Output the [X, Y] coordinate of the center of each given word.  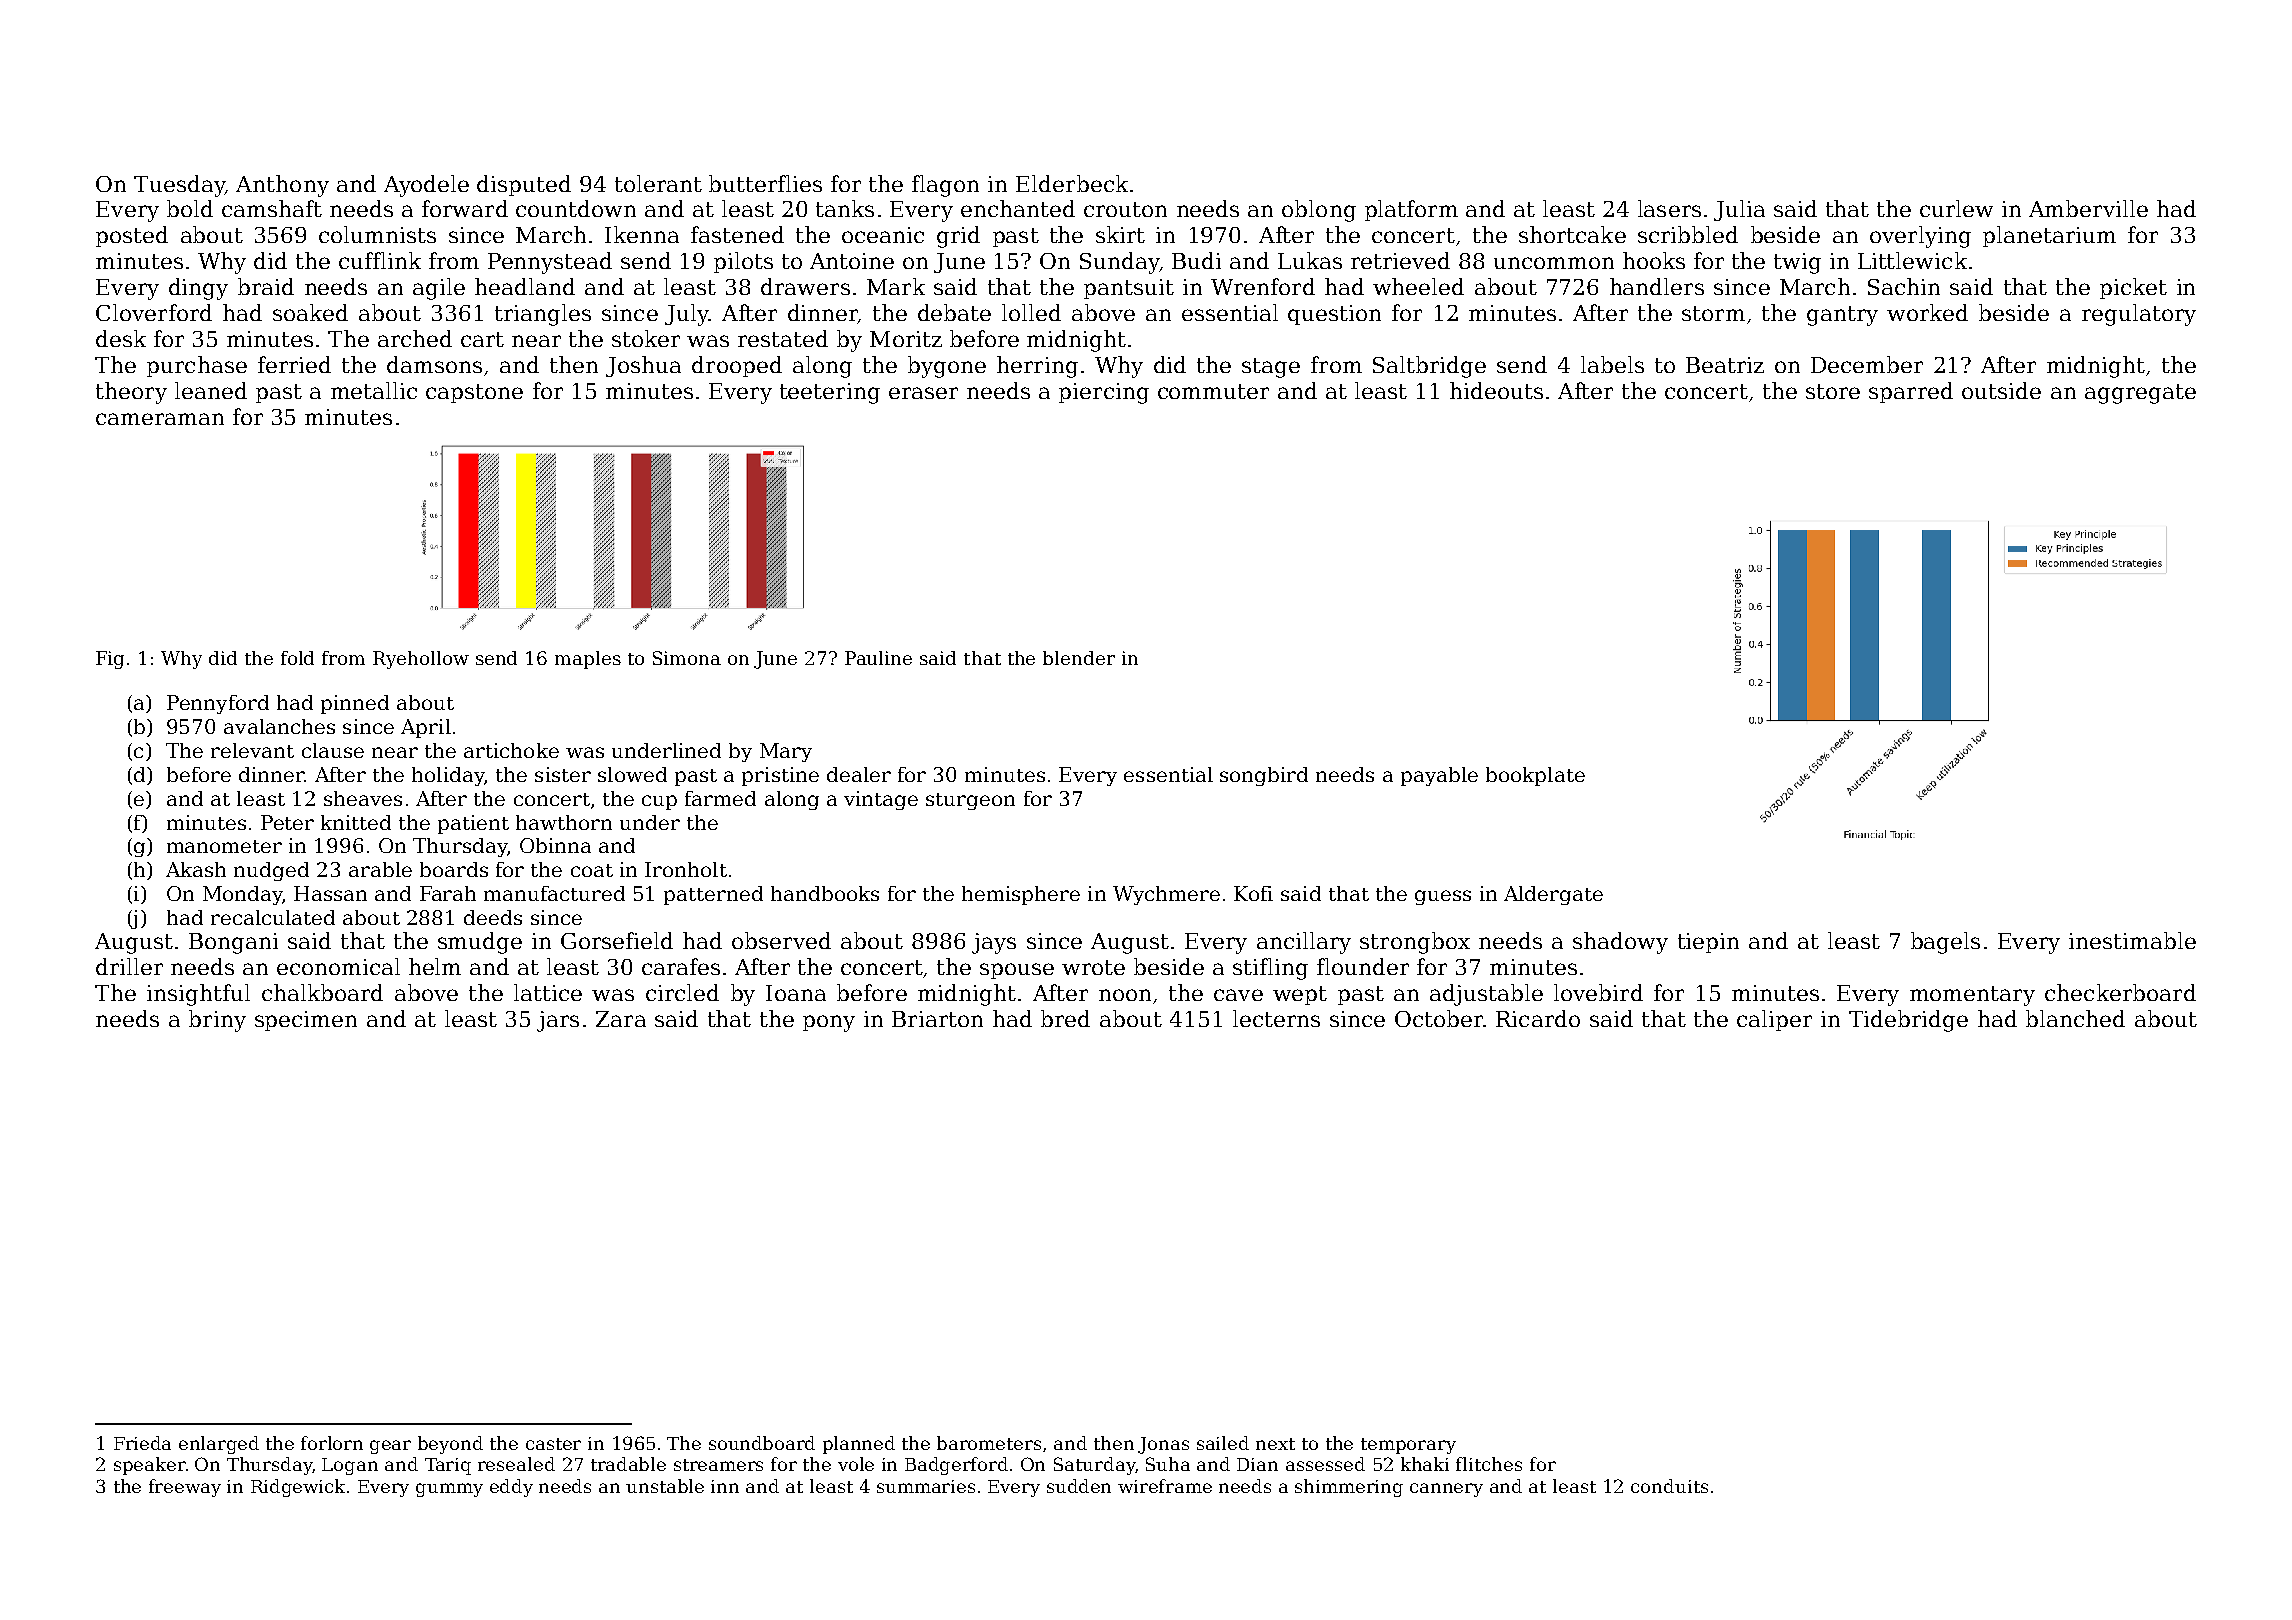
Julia [1739, 210]
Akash [196, 869]
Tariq [448, 1466]
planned [859, 1445]
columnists [377, 234]
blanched [2075, 1018]
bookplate [1535, 776]
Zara [621, 1019]
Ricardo [1538, 1018]
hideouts [1496, 390]
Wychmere [1166, 895]
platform [1411, 210]
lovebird [1598, 992]
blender [1079, 658]
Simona [687, 658]
